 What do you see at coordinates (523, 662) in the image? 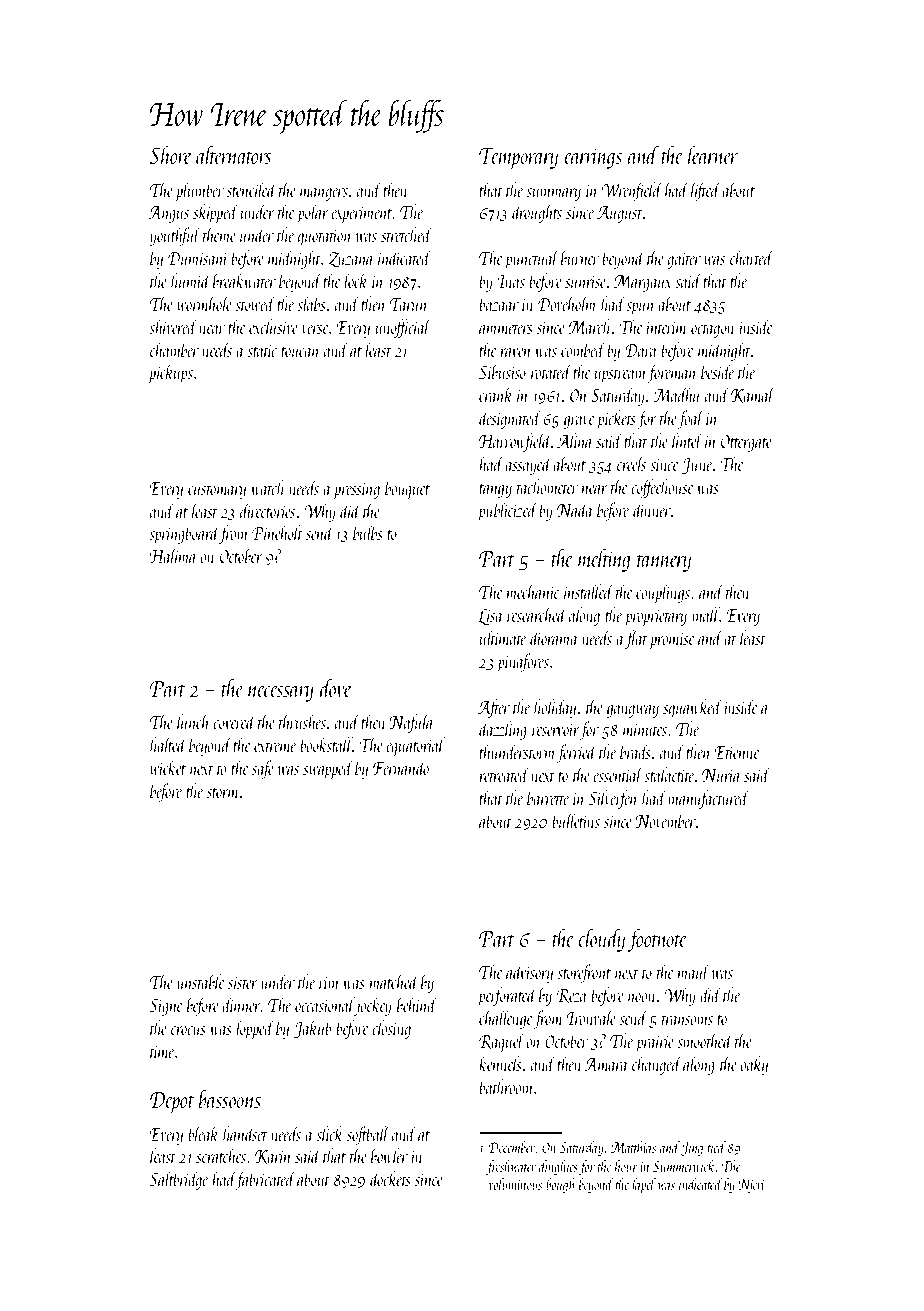
I see `pinafores` at bounding box center [523, 662].
